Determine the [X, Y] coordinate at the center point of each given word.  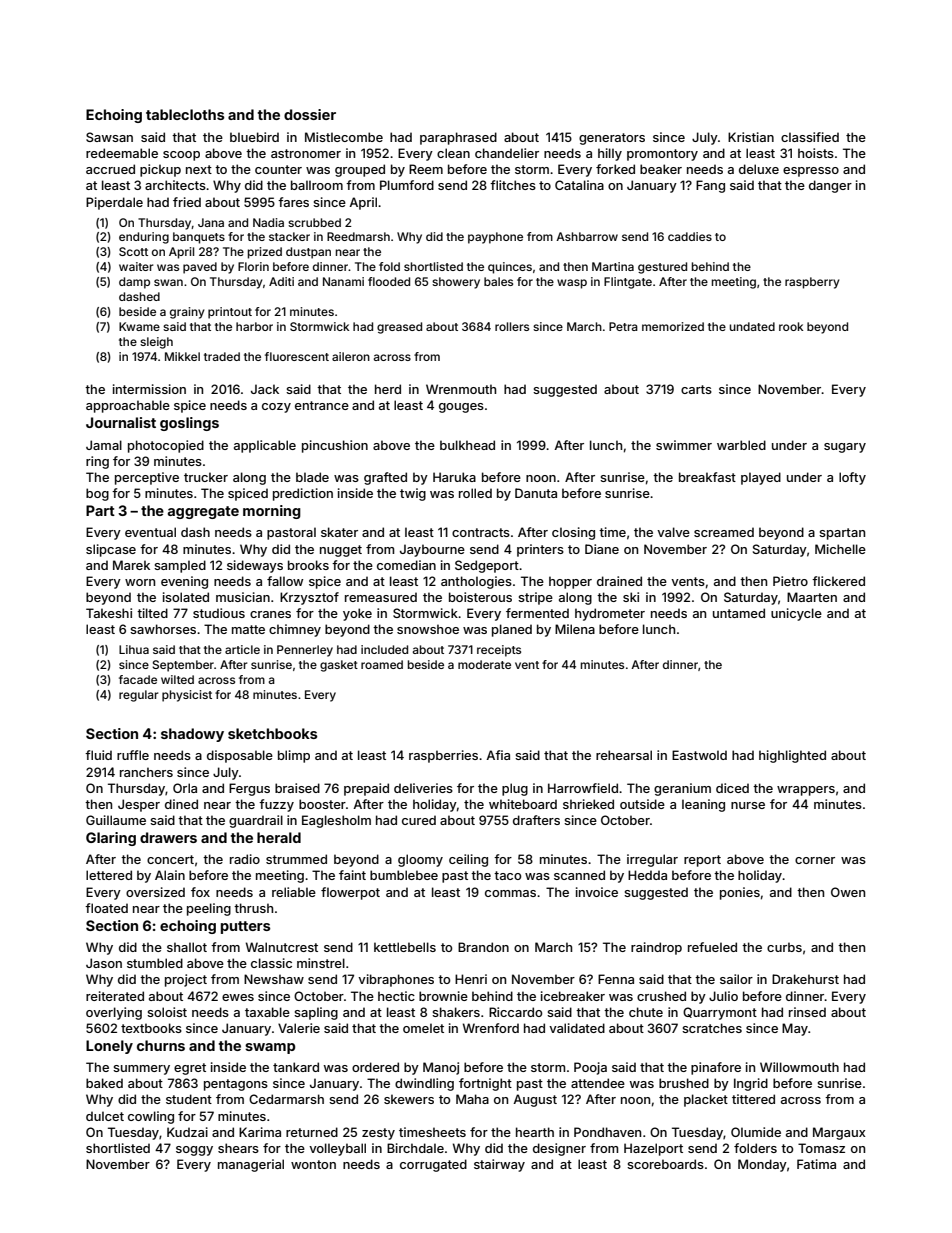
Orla [185, 788]
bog [97, 494]
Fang [710, 186]
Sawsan [109, 137]
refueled [712, 947]
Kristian [751, 137]
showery [456, 283]
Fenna [616, 979]
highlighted [792, 756]
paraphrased [458, 138]
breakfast [707, 477]
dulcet [105, 1116]
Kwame [139, 326]
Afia [498, 755]
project [186, 980]
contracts [481, 532]
